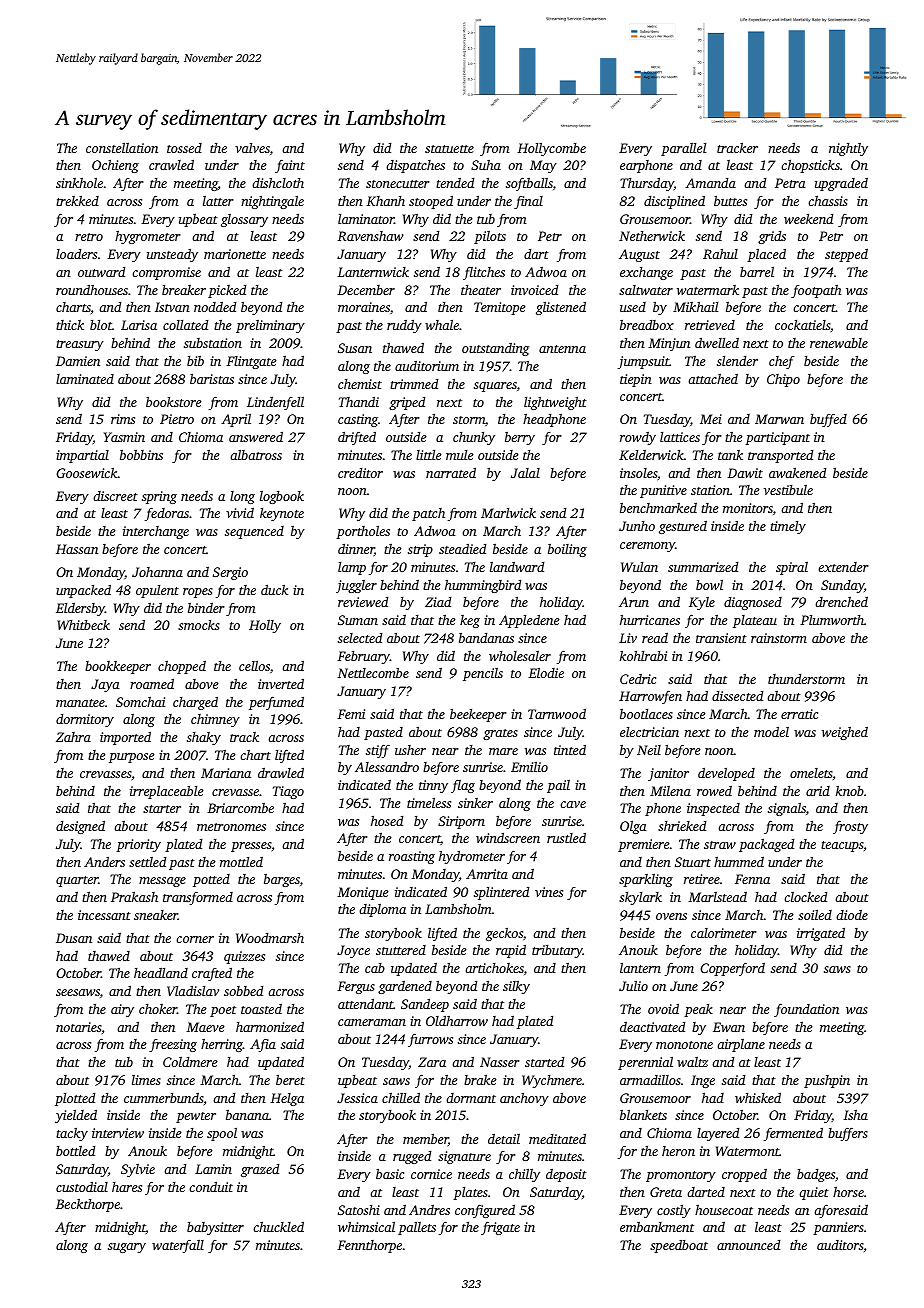 This screenshot has height=1308, width=924. What do you see at coordinates (843, 567) in the screenshot?
I see `extender` at bounding box center [843, 567].
